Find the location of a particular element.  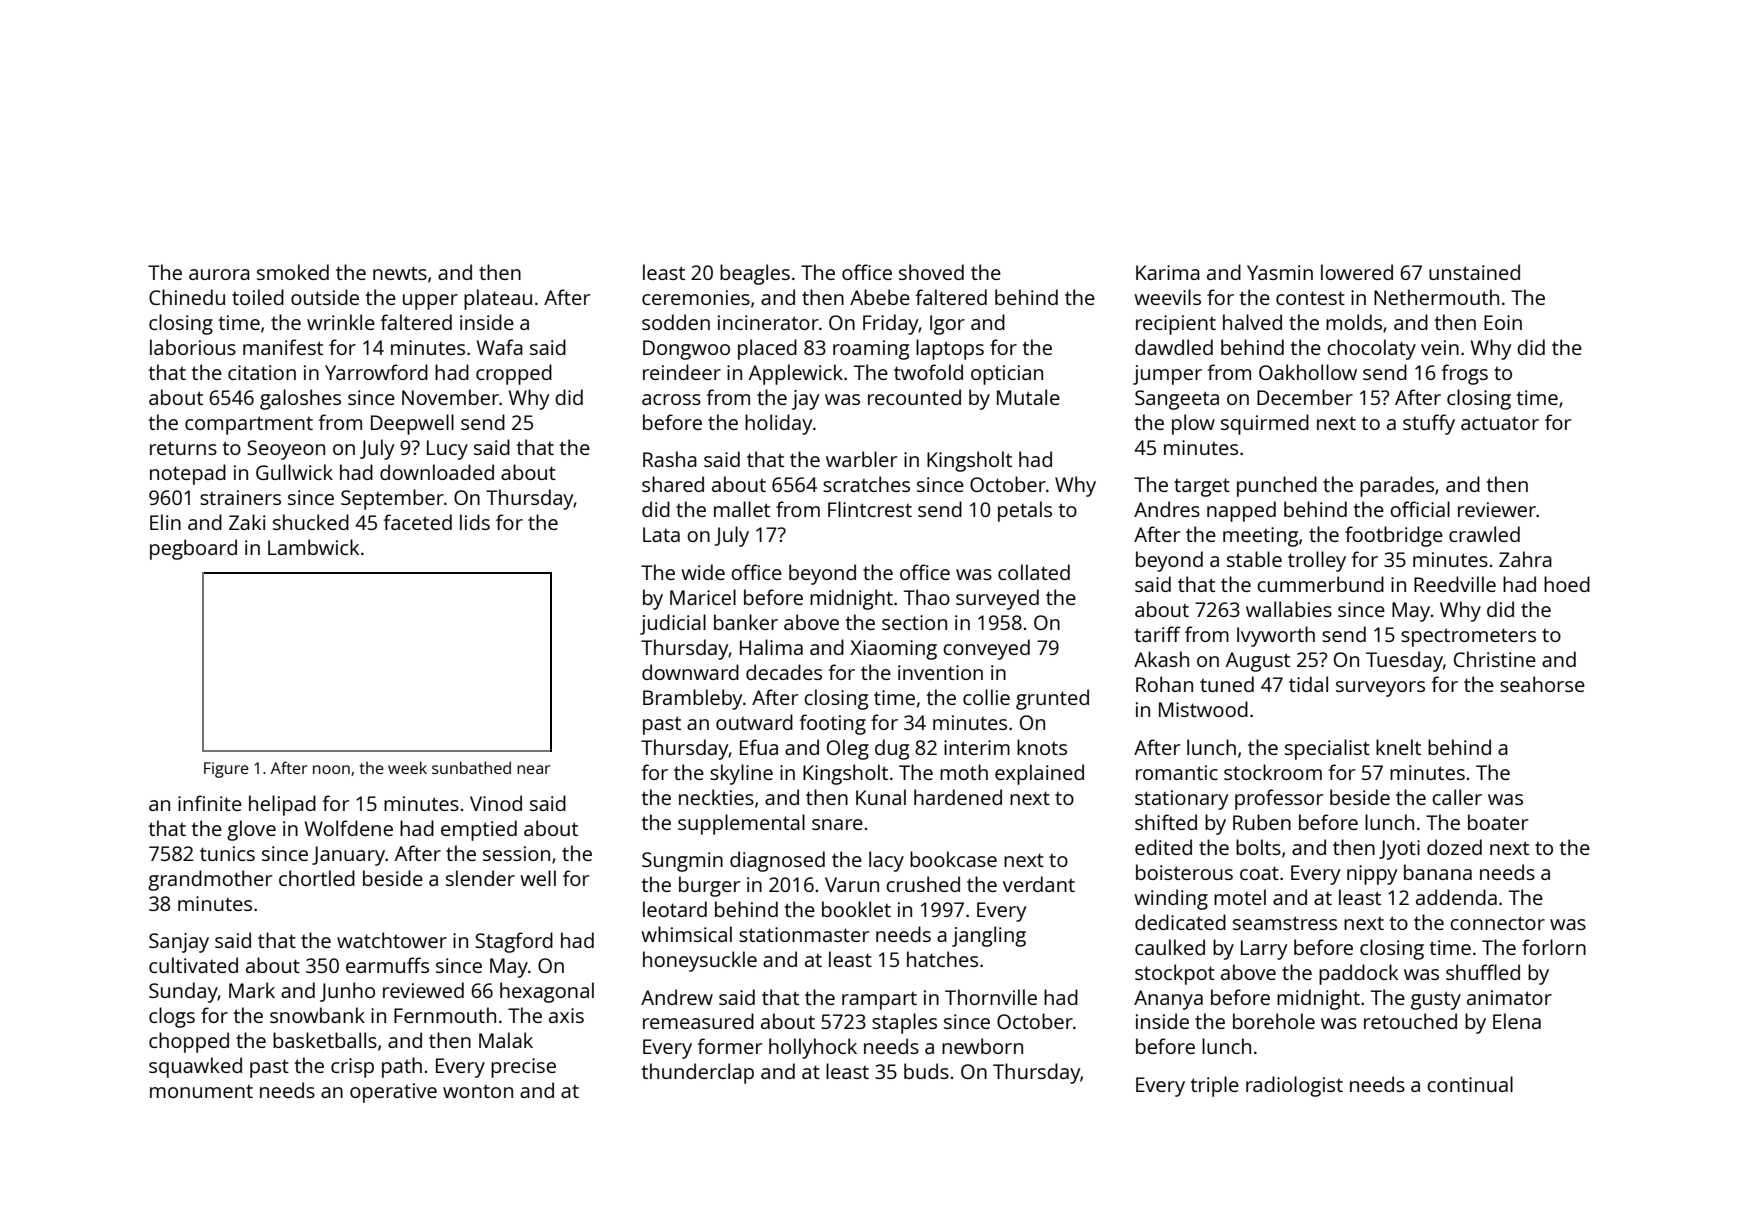

Maricel is located at coordinates (703, 597).
